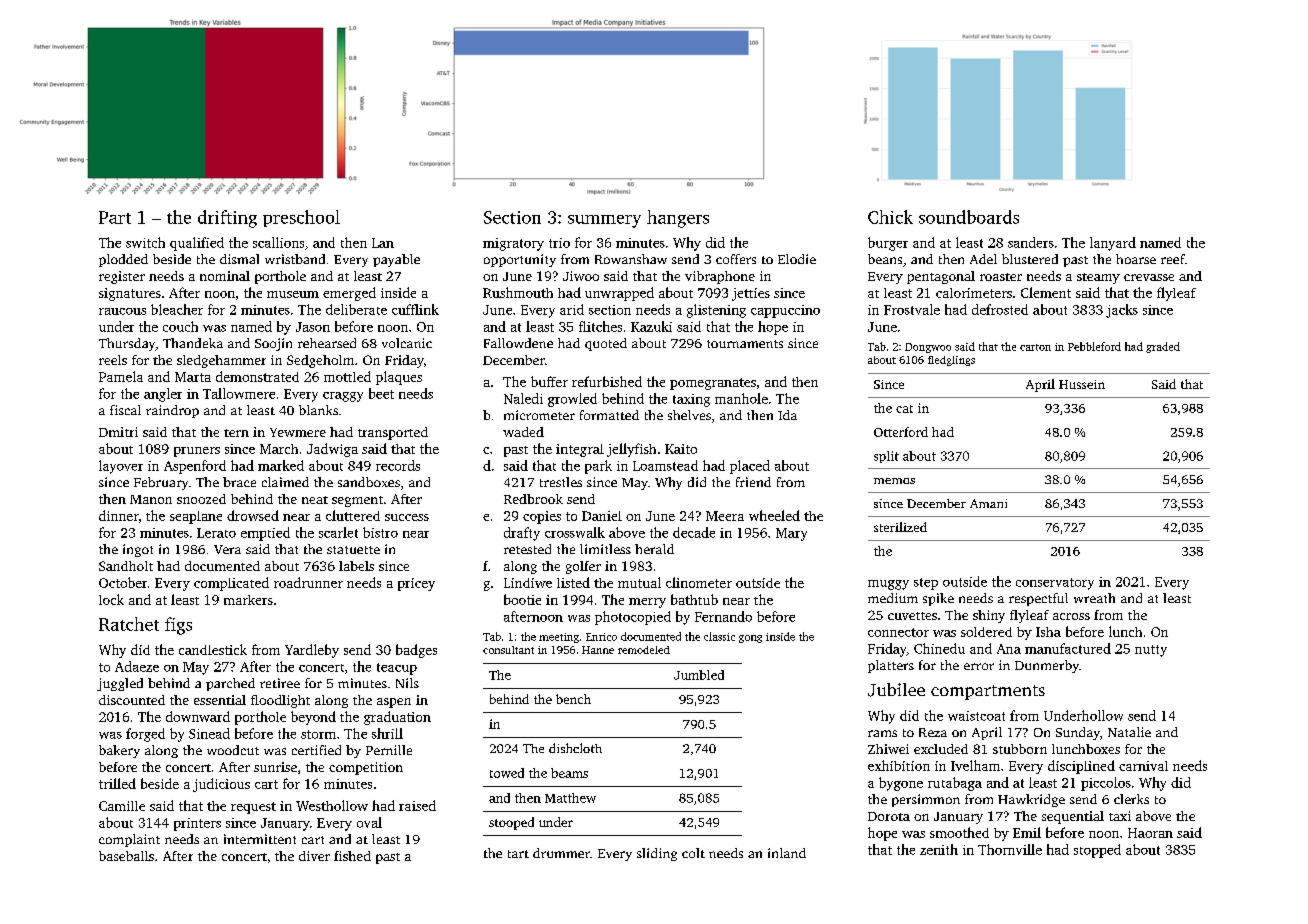  I want to click on stooped, so click(511, 823).
